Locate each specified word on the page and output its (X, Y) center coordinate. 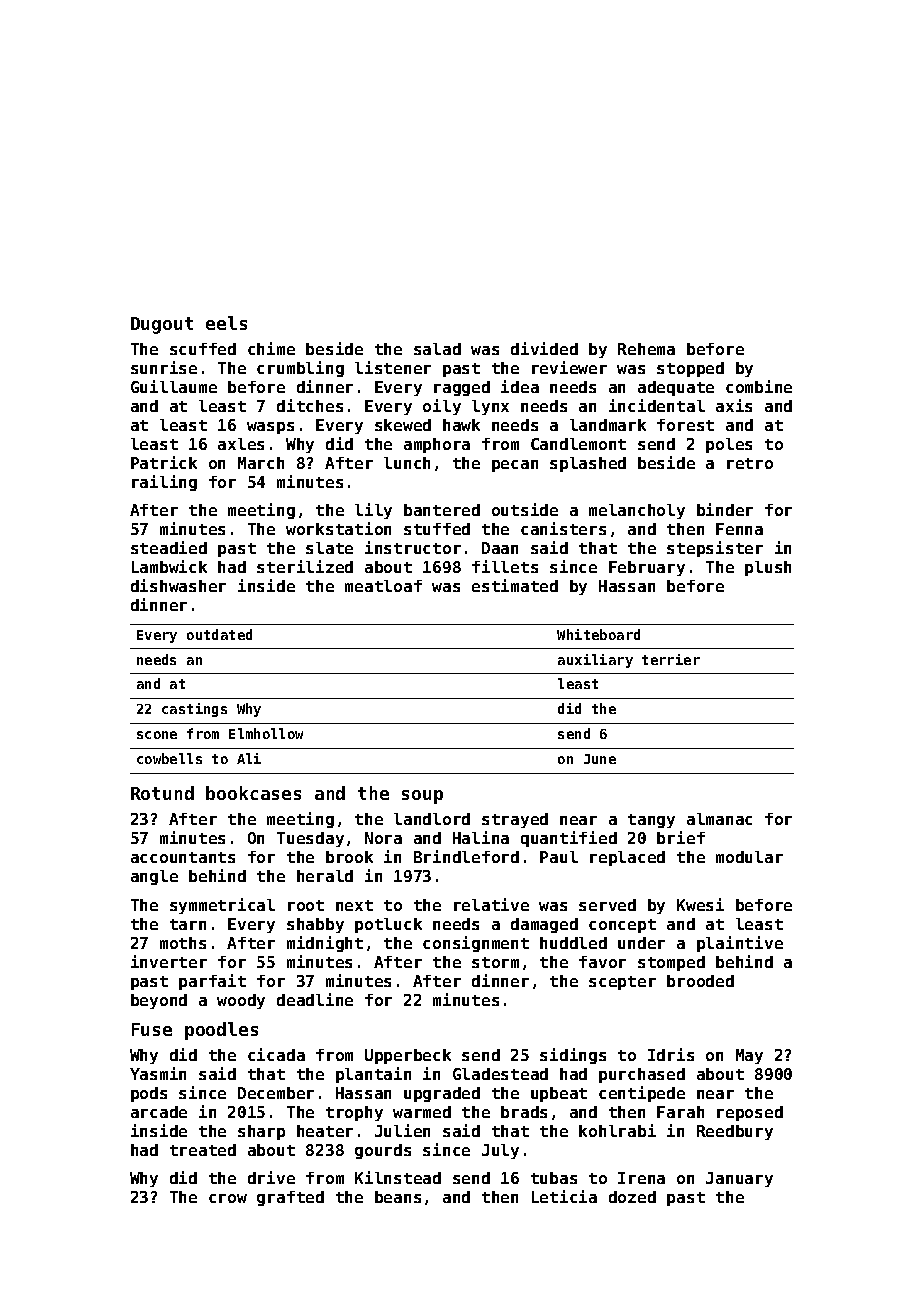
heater (325, 1131)
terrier (671, 659)
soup (422, 797)
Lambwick (169, 566)
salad (437, 349)
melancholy (637, 511)
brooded (700, 981)
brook (349, 857)
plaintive (740, 944)
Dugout (162, 325)
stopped (690, 369)
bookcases (253, 793)
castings (194, 710)
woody (241, 1001)
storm (495, 962)
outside (525, 509)
